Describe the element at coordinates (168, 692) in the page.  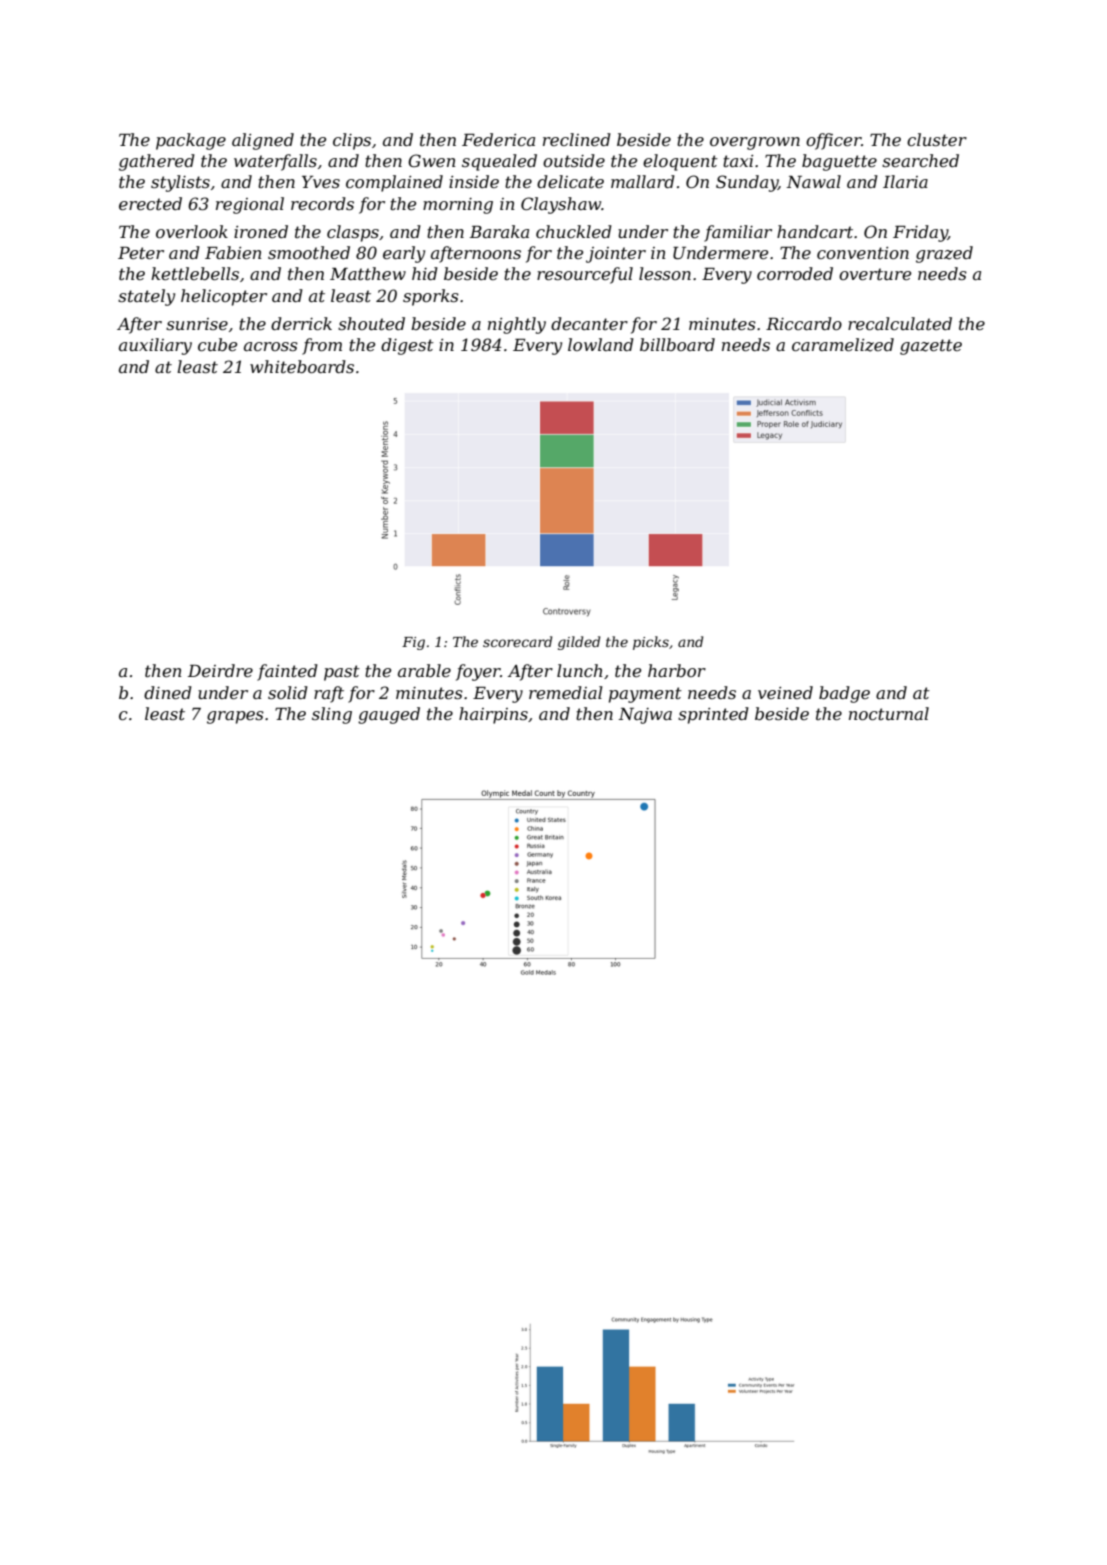
I see `dined` at that location.
